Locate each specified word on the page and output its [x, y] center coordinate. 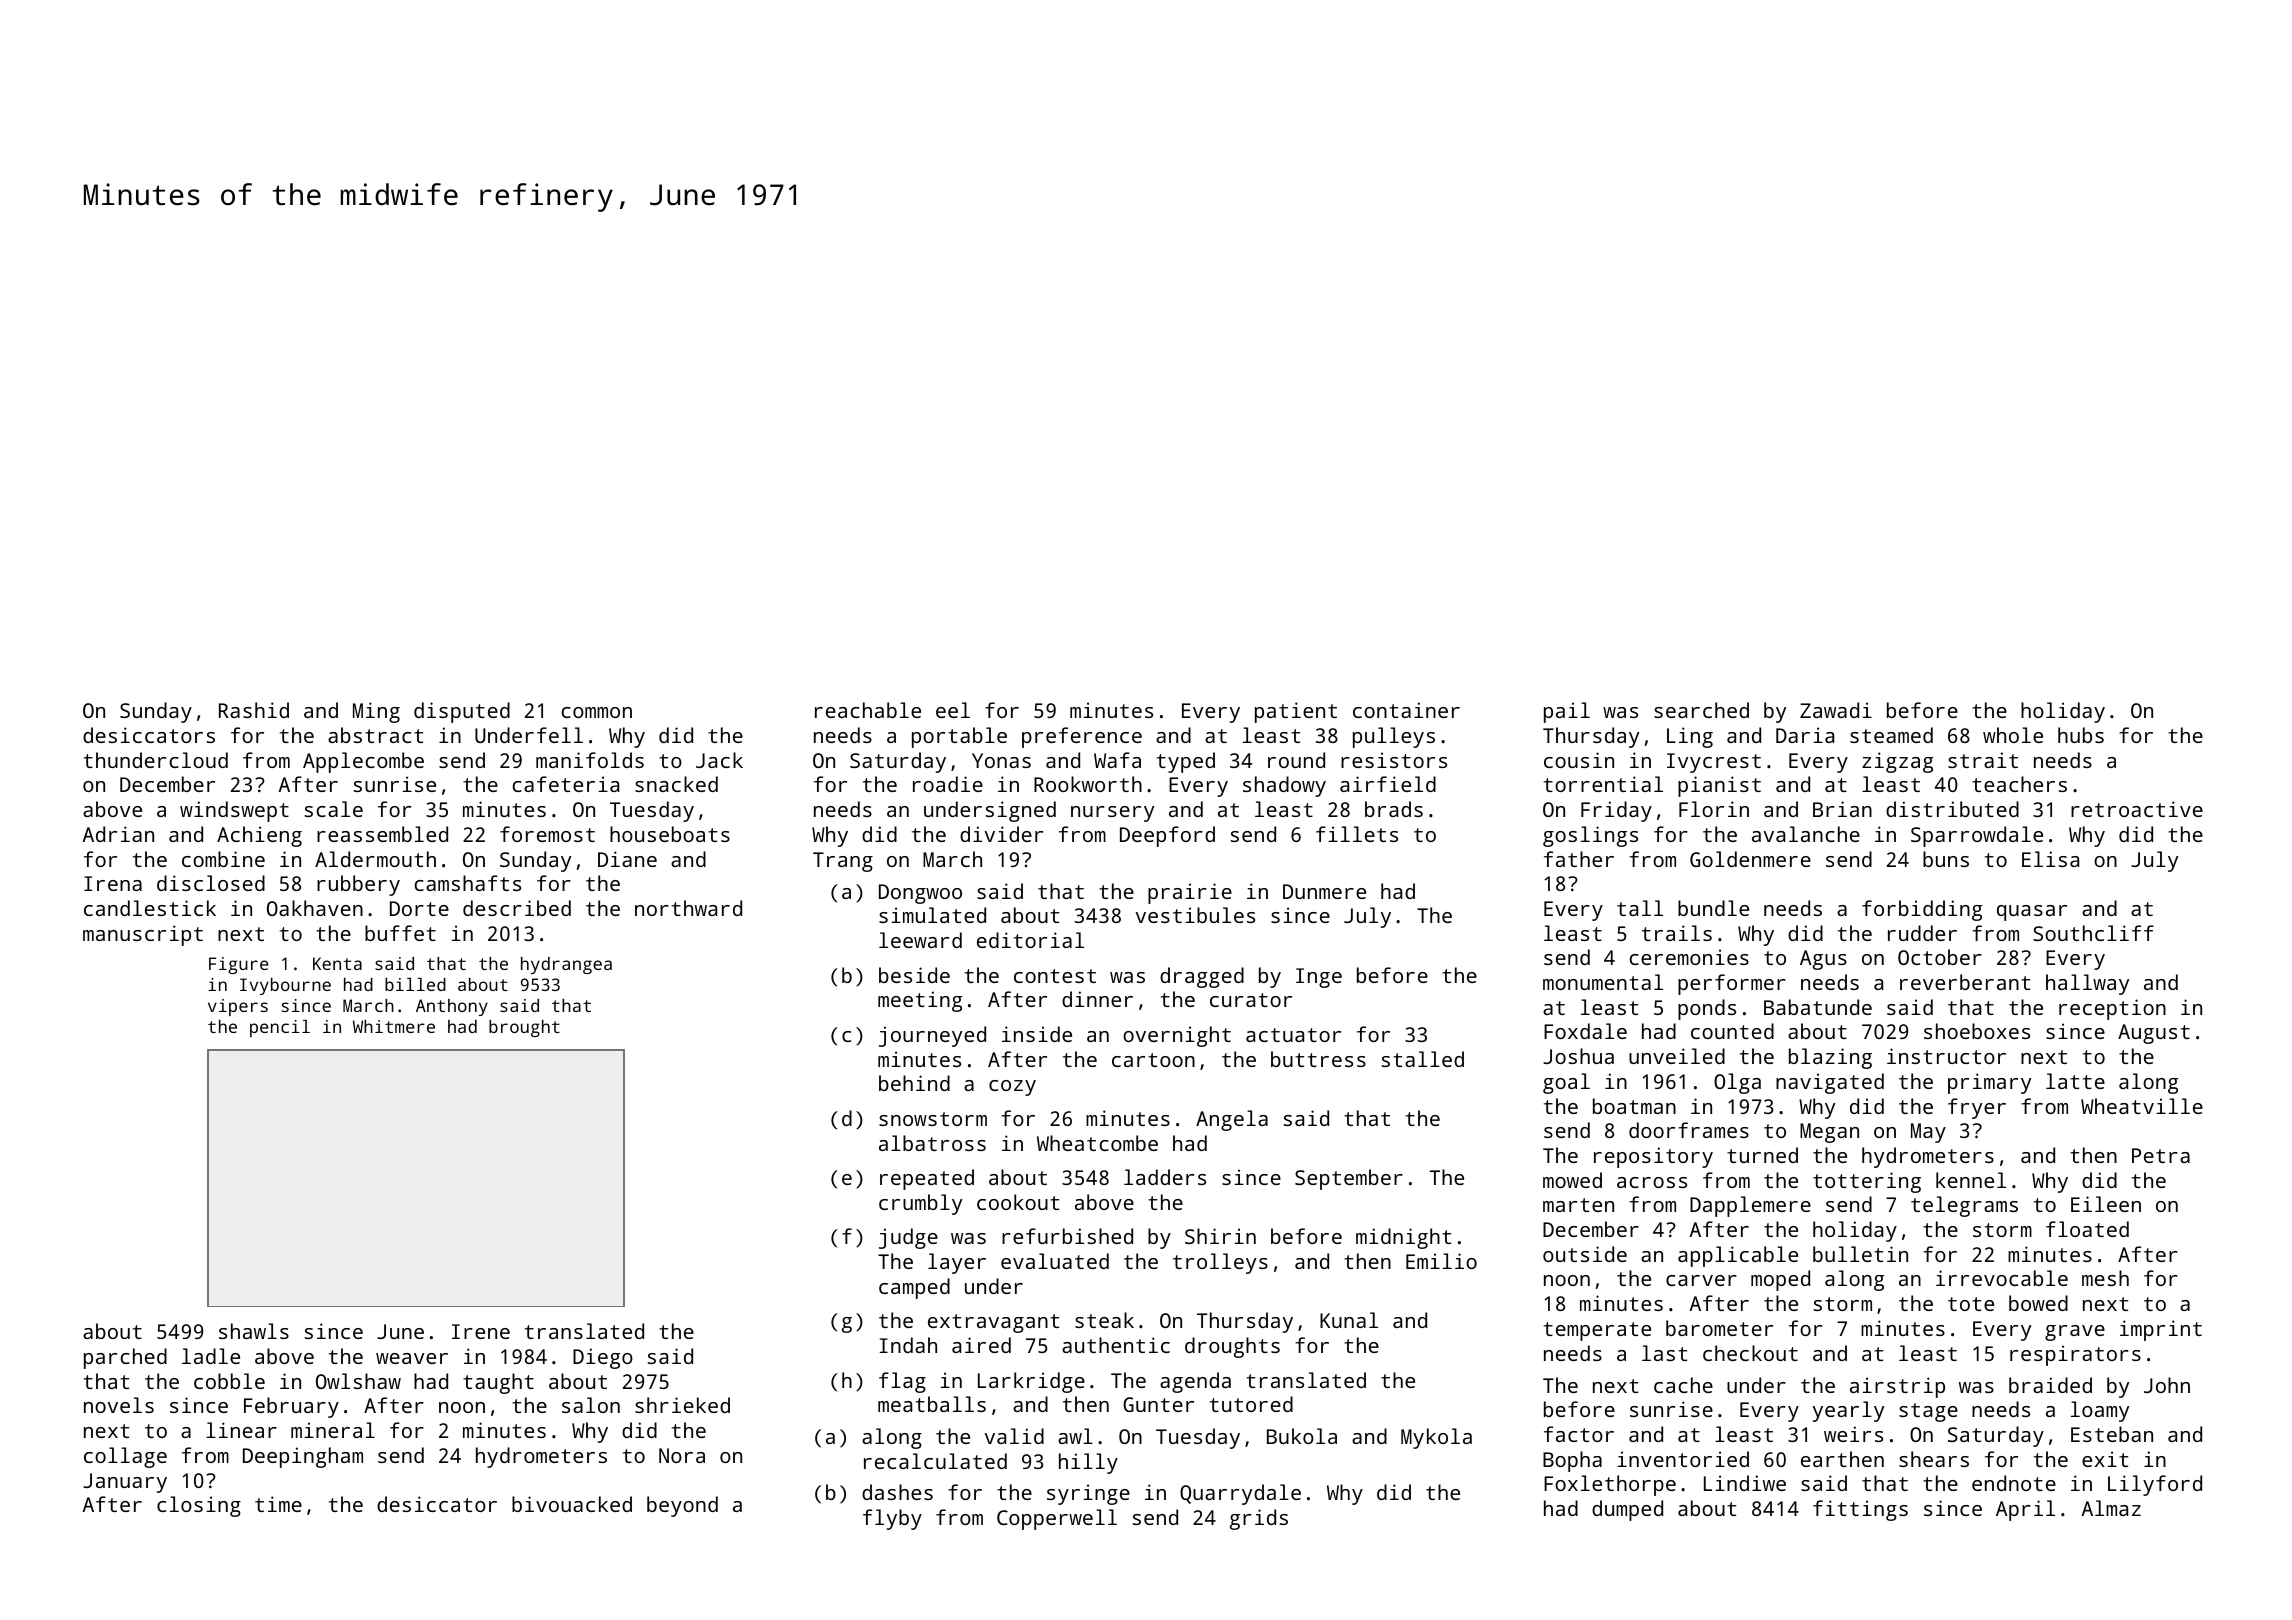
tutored [1251, 1404]
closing [199, 1506]
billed [415, 984]
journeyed [932, 1036]
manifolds [590, 760]
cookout [1018, 1202]
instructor [1946, 1056]
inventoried [1683, 1459]
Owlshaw [358, 1381]
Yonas [1001, 760]
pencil [280, 1028]
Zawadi [1836, 710]
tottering [1867, 1182]
